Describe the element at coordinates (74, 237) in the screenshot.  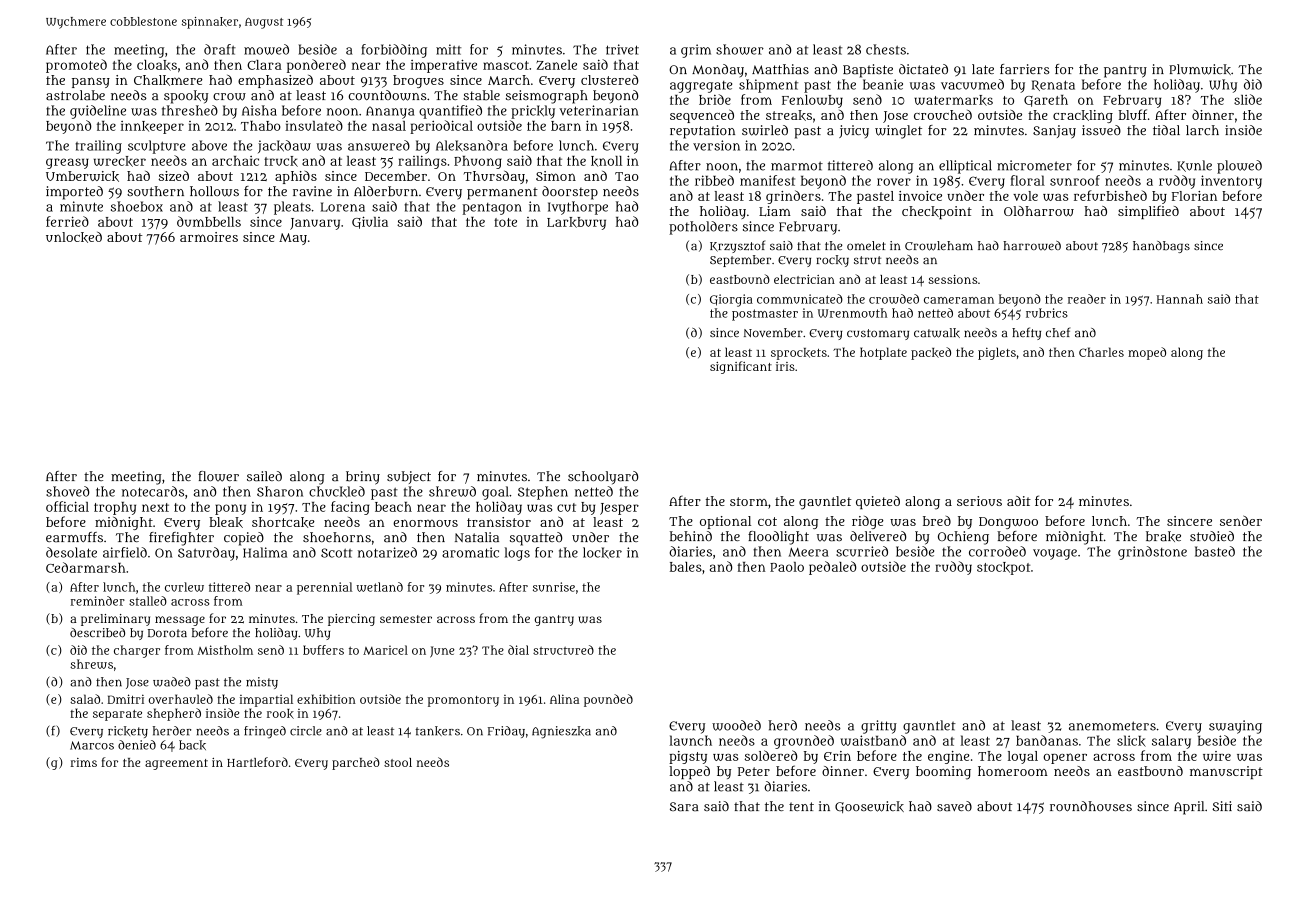
I see `unlocked` at that location.
